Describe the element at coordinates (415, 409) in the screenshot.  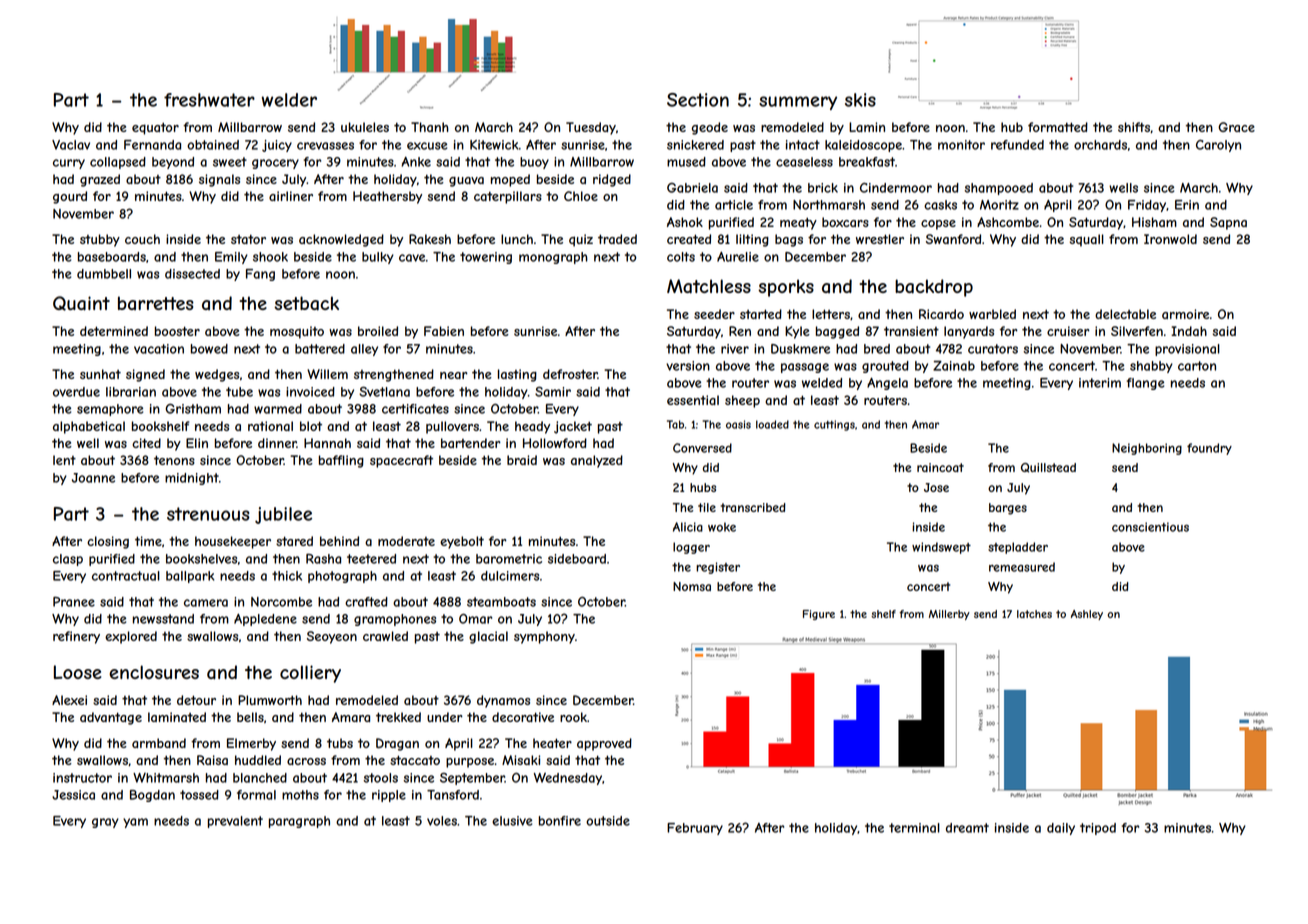
I see `certificates` at that location.
